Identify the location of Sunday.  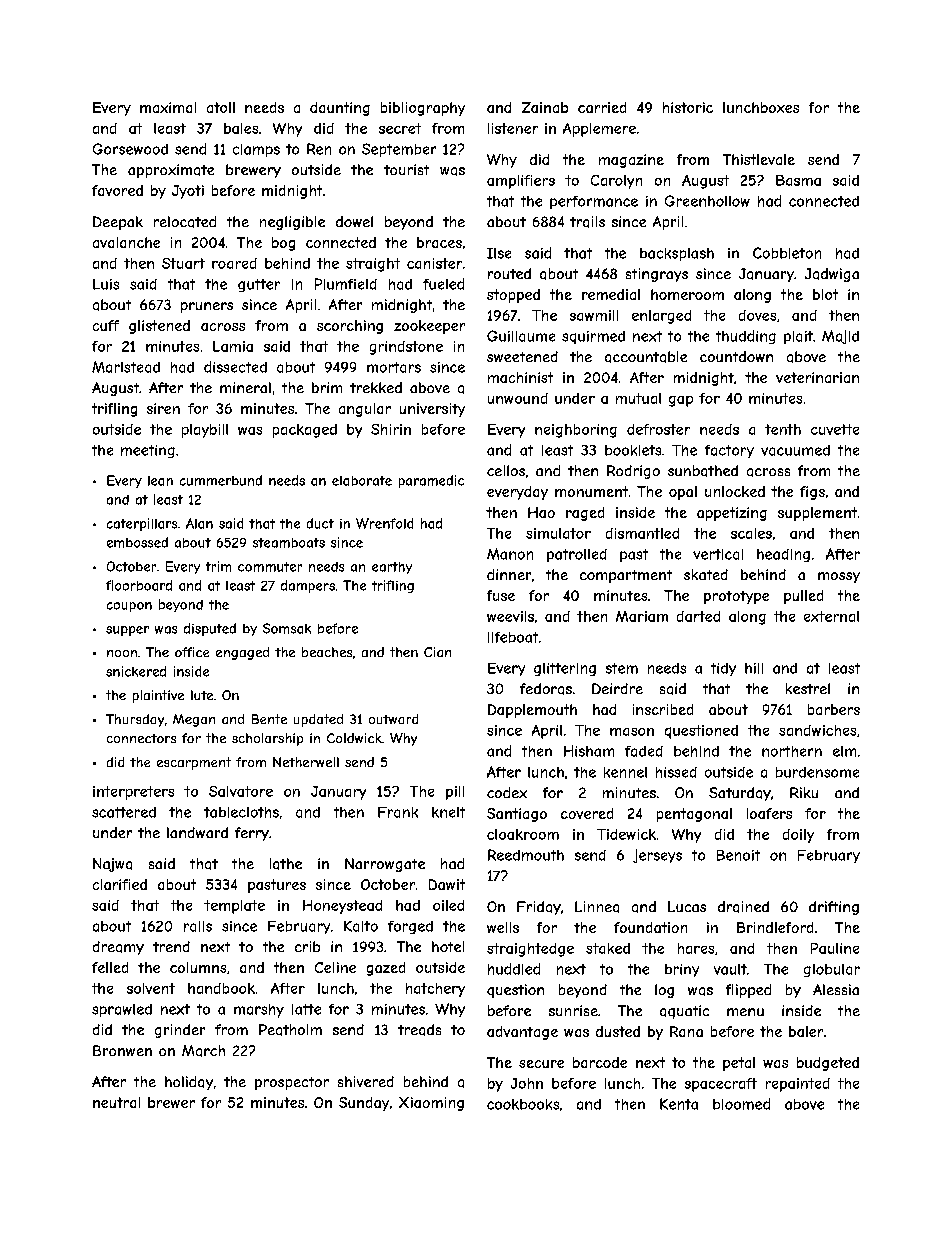
(364, 1104).
